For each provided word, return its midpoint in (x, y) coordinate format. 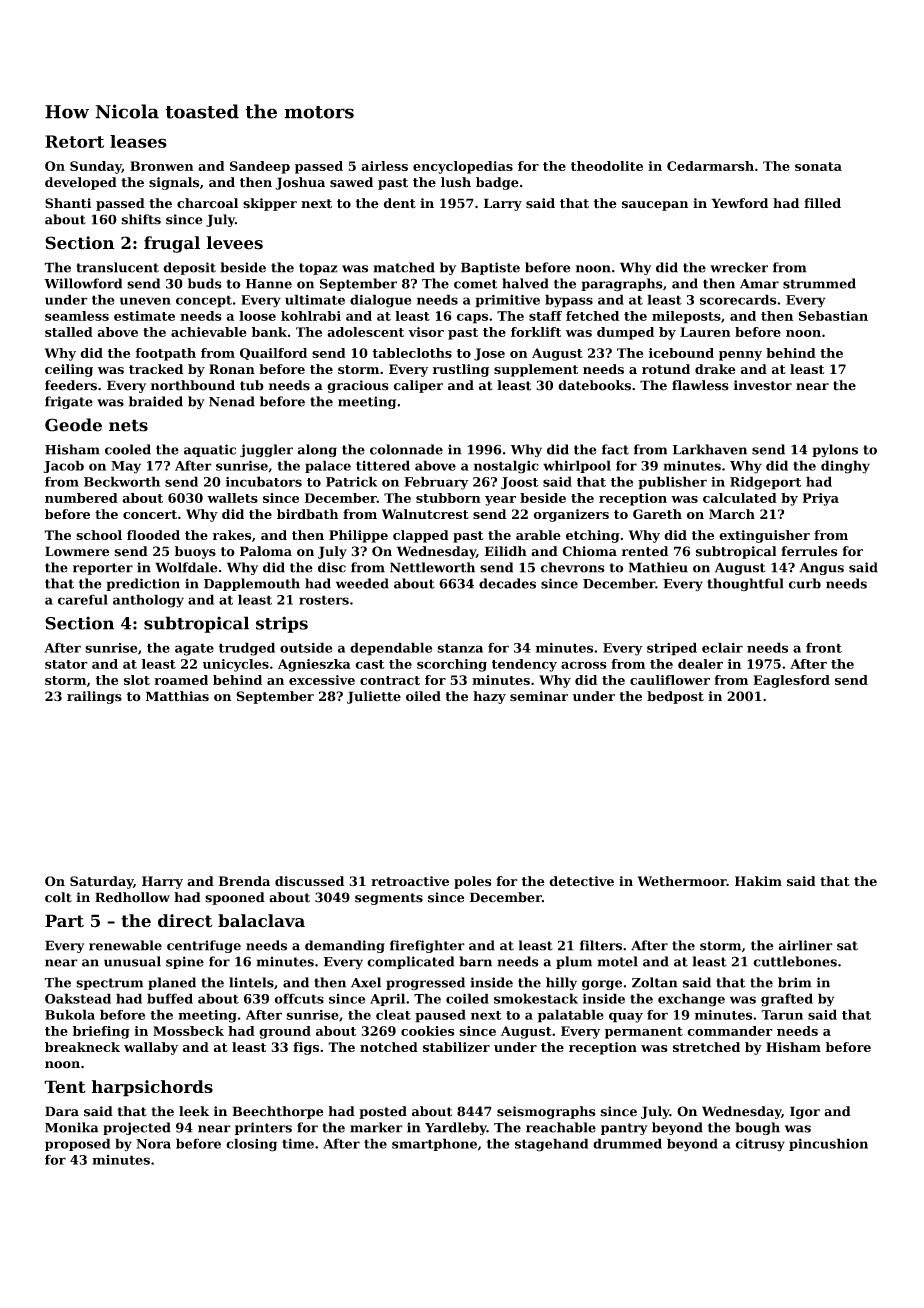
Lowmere (77, 551)
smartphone (434, 1144)
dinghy (845, 467)
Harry (162, 882)
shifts (141, 219)
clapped (420, 536)
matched (404, 267)
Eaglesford (791, 681)
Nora (153, 1144)
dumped (625, 333)
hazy (489, 697)
